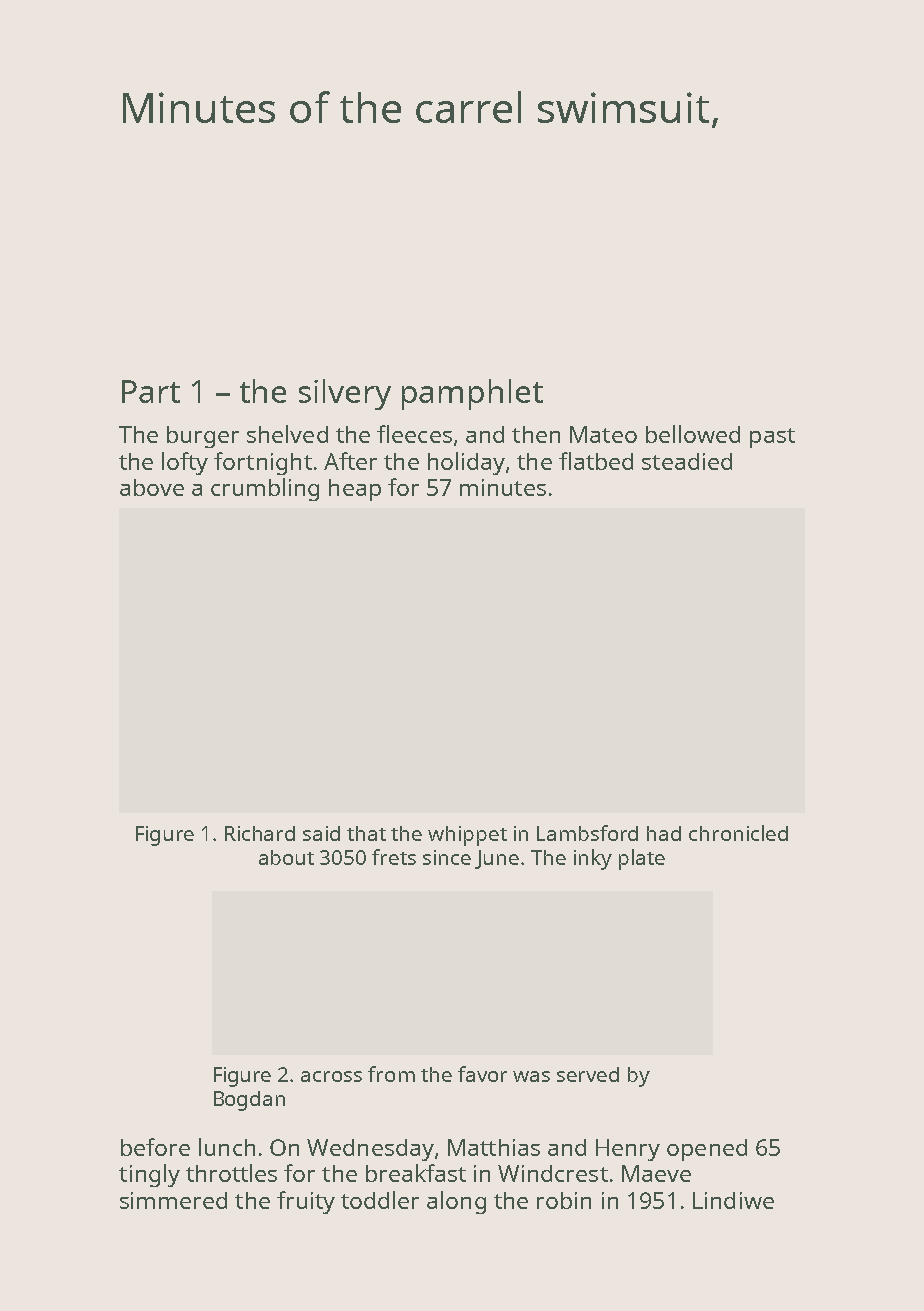 This image has height=1311, width=924. Describe the element at coordinates (687, 461) in the image. I see `steadied` at that location.
